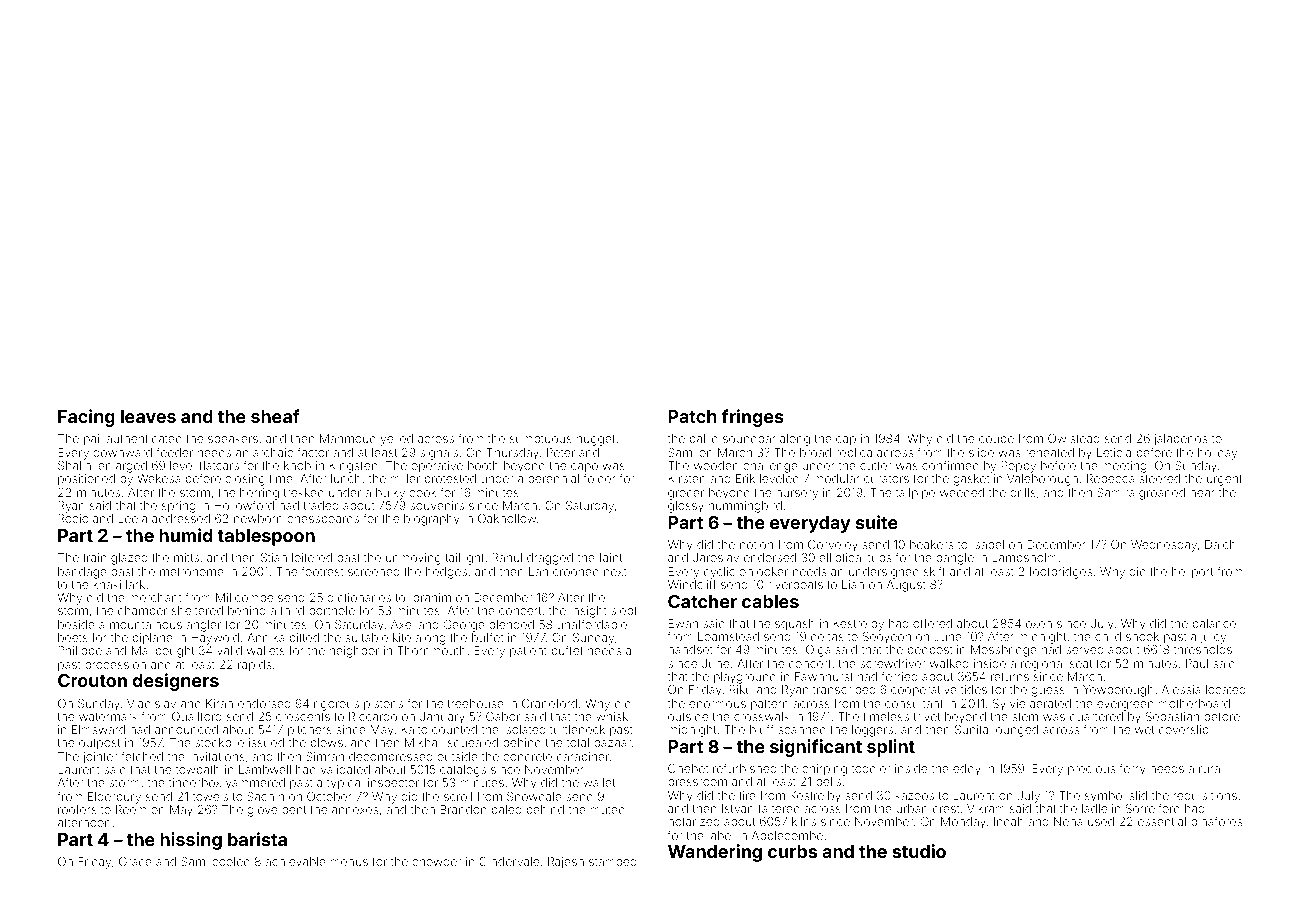 The image size is (1308, 924). What do you see at coordinates (1211, 768) in the screenshot?
I see `rural` at bounding box center [1211, 768].
